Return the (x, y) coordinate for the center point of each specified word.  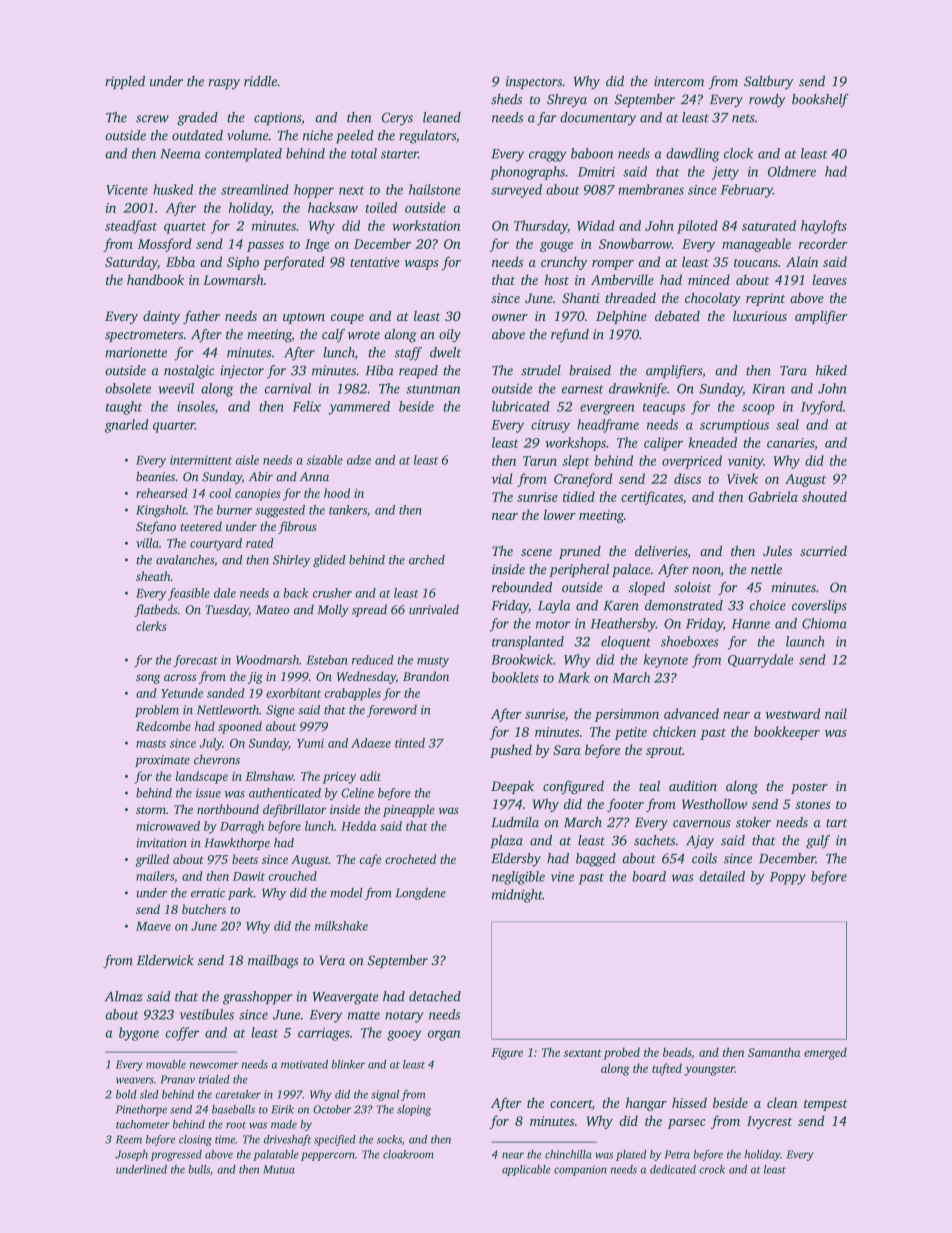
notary (404, 1017)
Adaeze (371, 743)
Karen (621, 606)
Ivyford (822, 408)
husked (173, 189)
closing (195, 1140)
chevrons (217, 759)
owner (510, 317)
